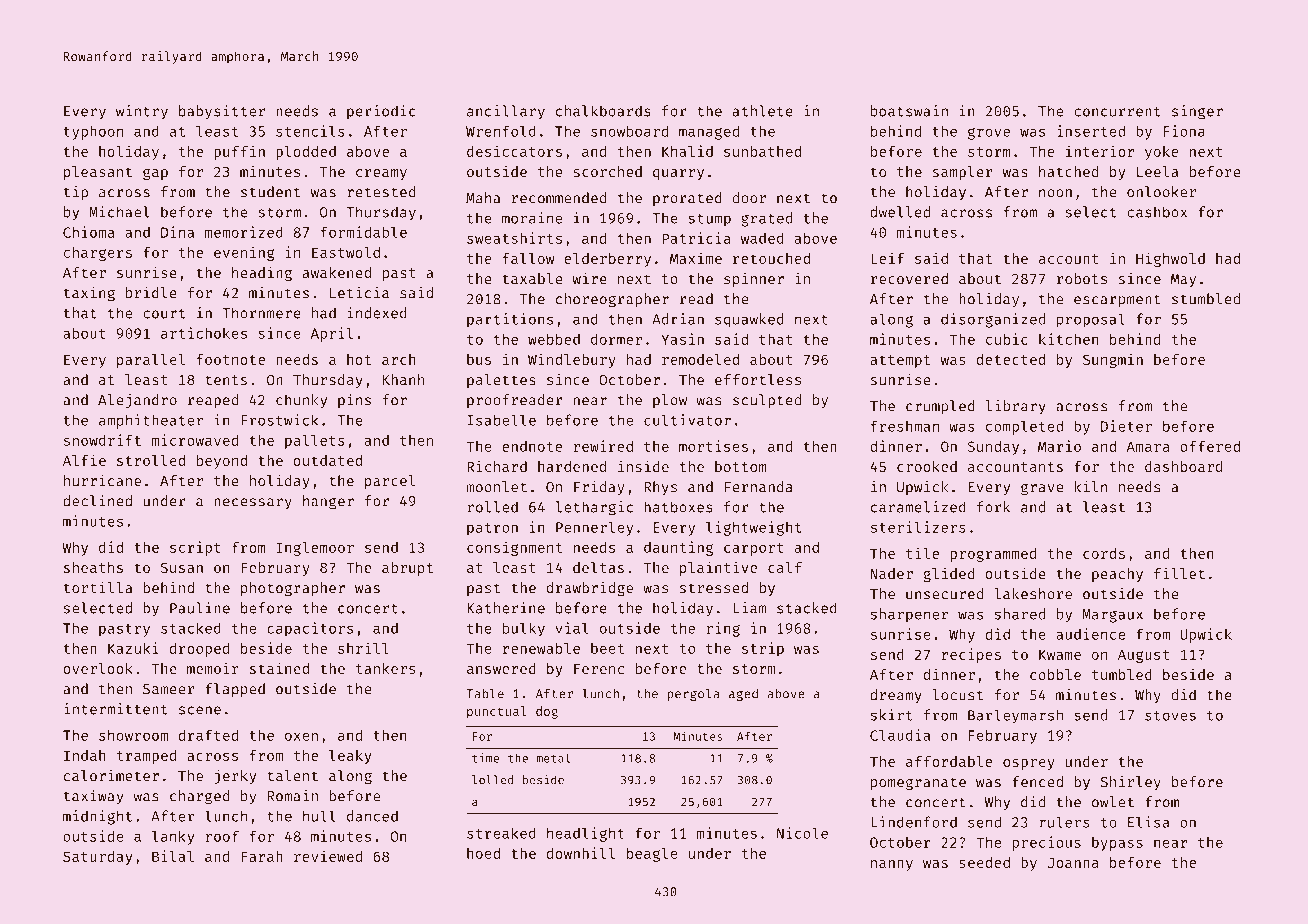 The width and height of the screenshot is (1308, 924). I want to click on stoves, so click(1170, 716).
